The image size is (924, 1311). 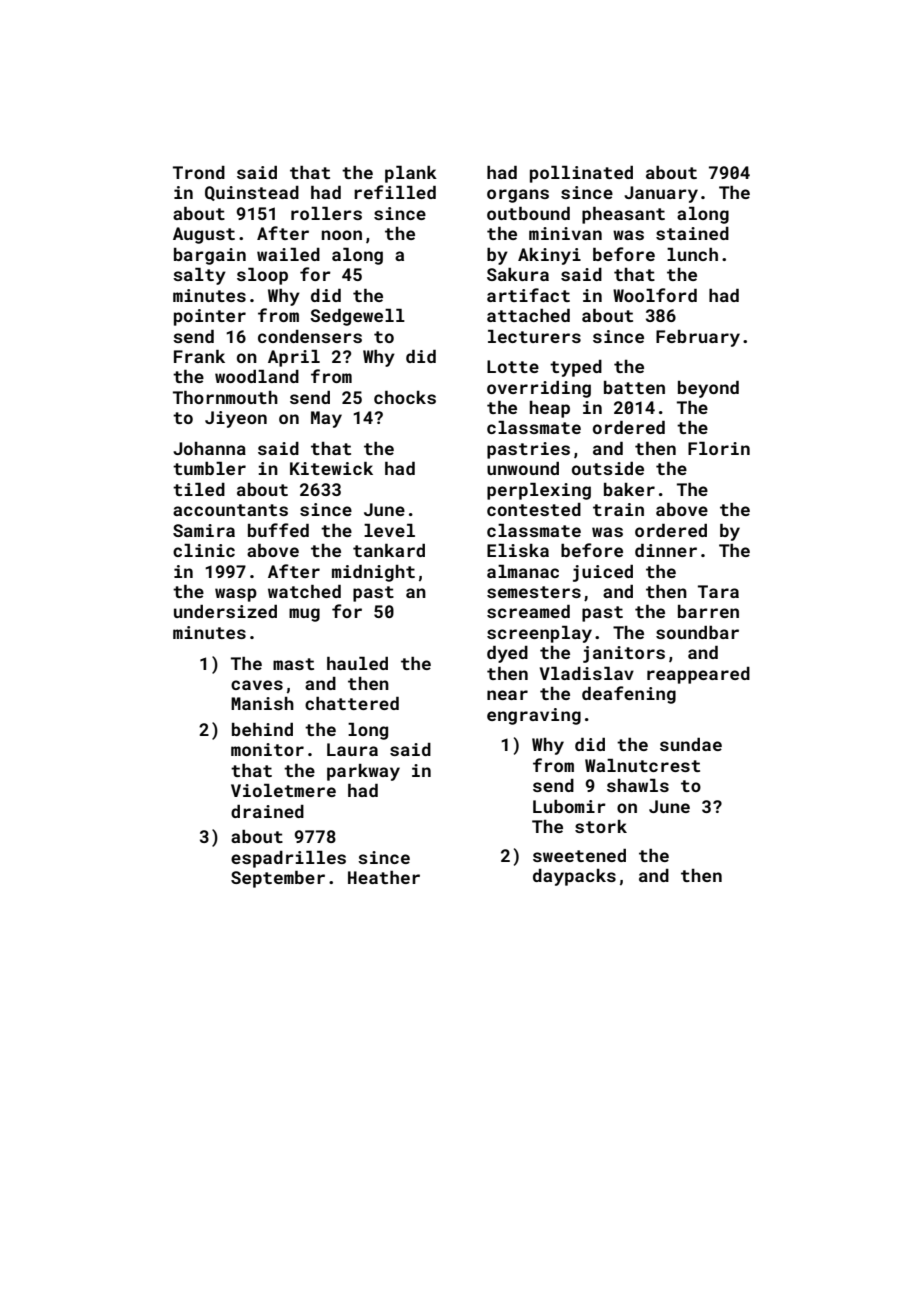 I want to click on daypacks, so click(x=574, y=877).
